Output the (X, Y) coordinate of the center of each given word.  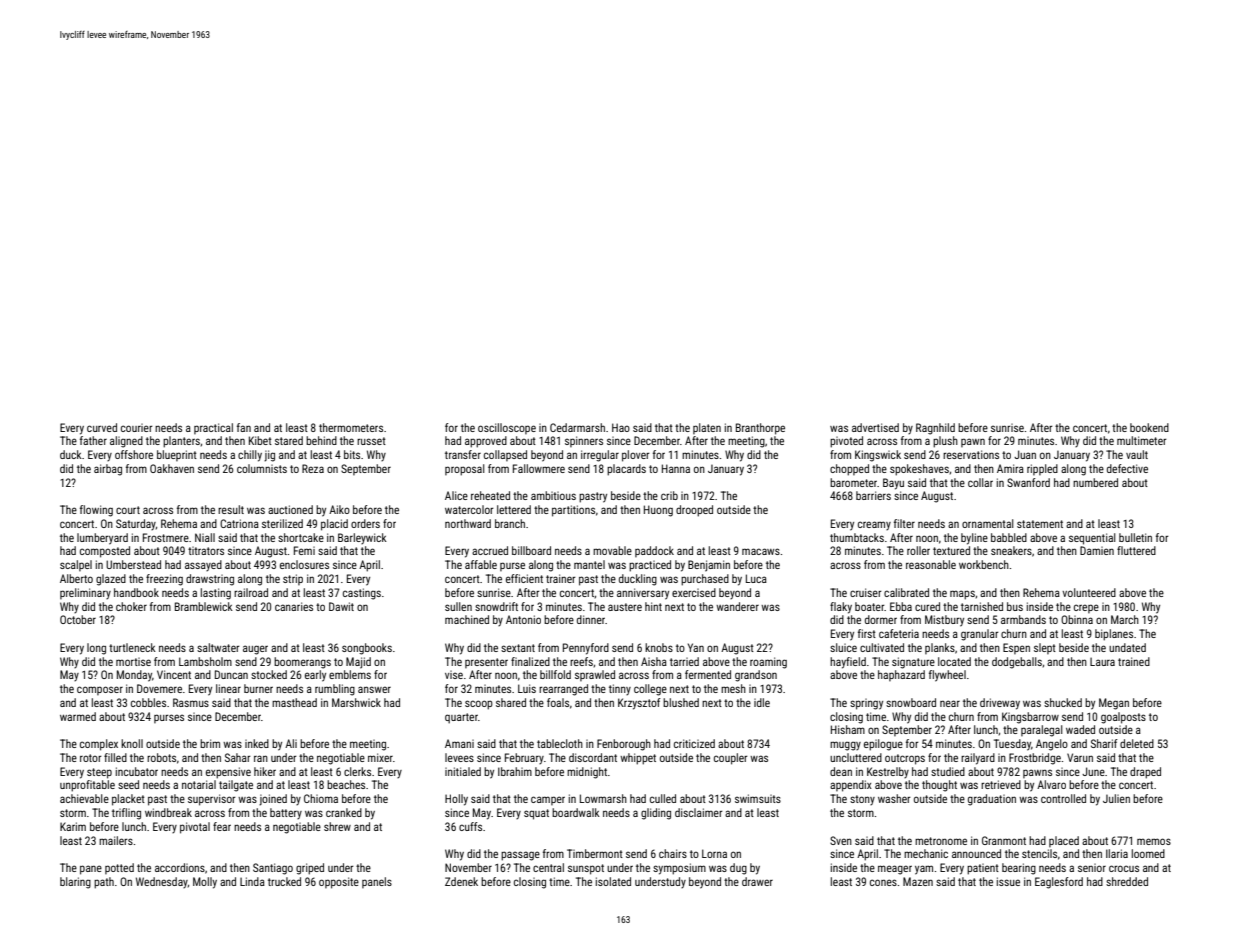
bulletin (1135, 537)
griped (310, 869)
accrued (490, 550)
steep (99, 773)
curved (102, 427)
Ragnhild (935, 429)
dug (738, 869)
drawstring (210, 580)
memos (1154, 841)
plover (636, 456)
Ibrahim (515, 771)
